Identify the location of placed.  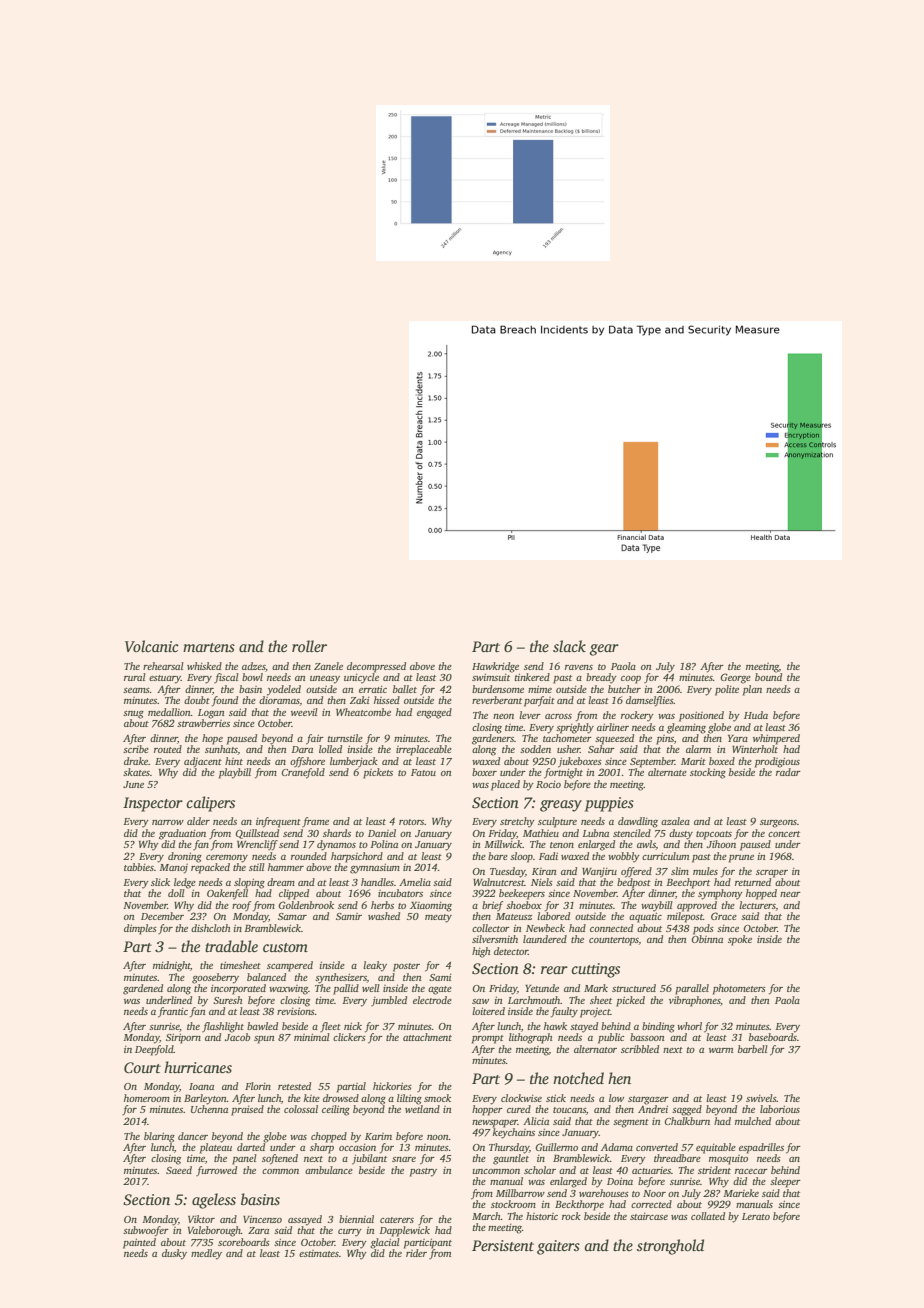
(505, 785).
